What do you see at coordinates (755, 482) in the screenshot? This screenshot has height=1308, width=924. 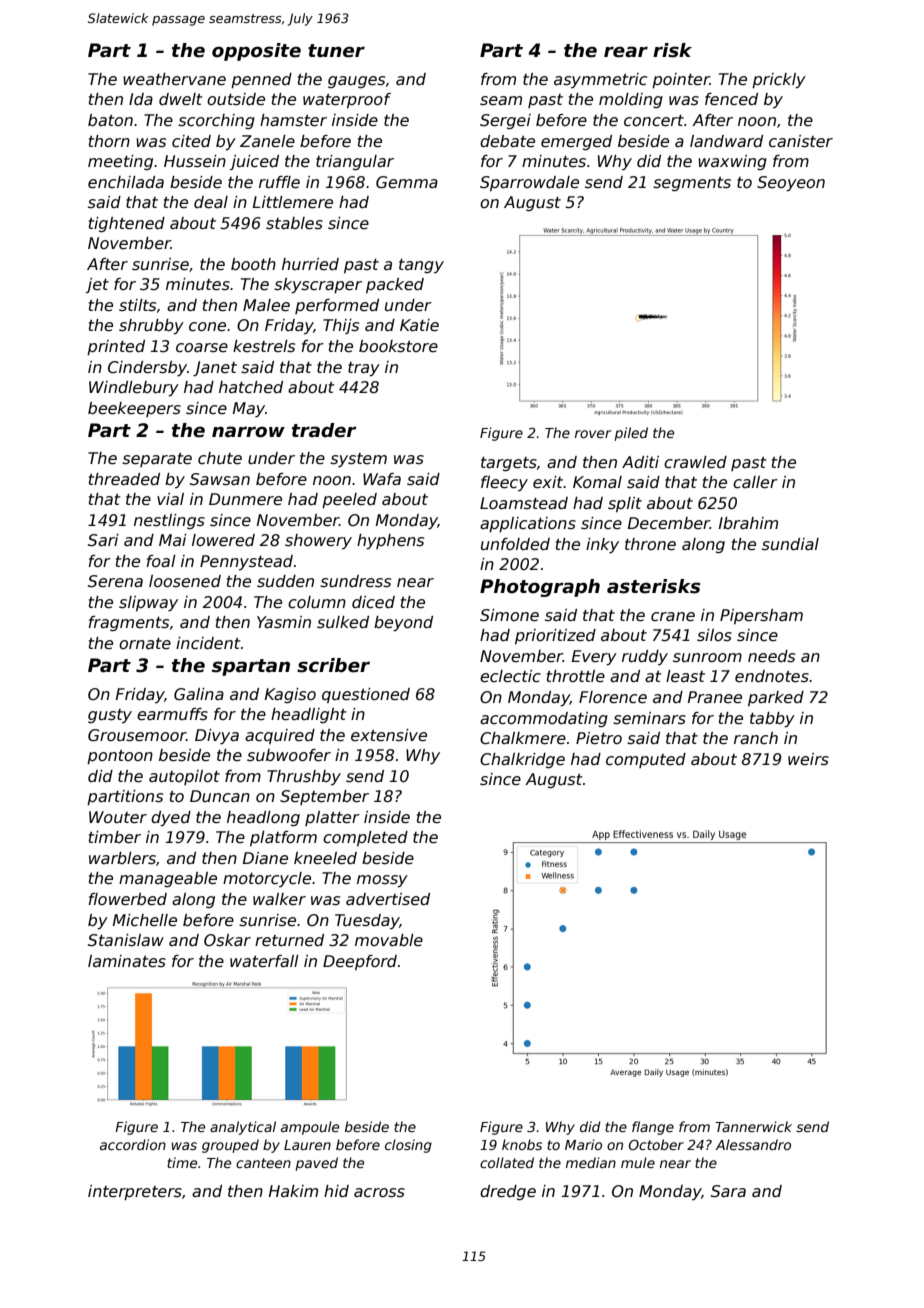 I see `caller` at bounding box center [755, 482].
